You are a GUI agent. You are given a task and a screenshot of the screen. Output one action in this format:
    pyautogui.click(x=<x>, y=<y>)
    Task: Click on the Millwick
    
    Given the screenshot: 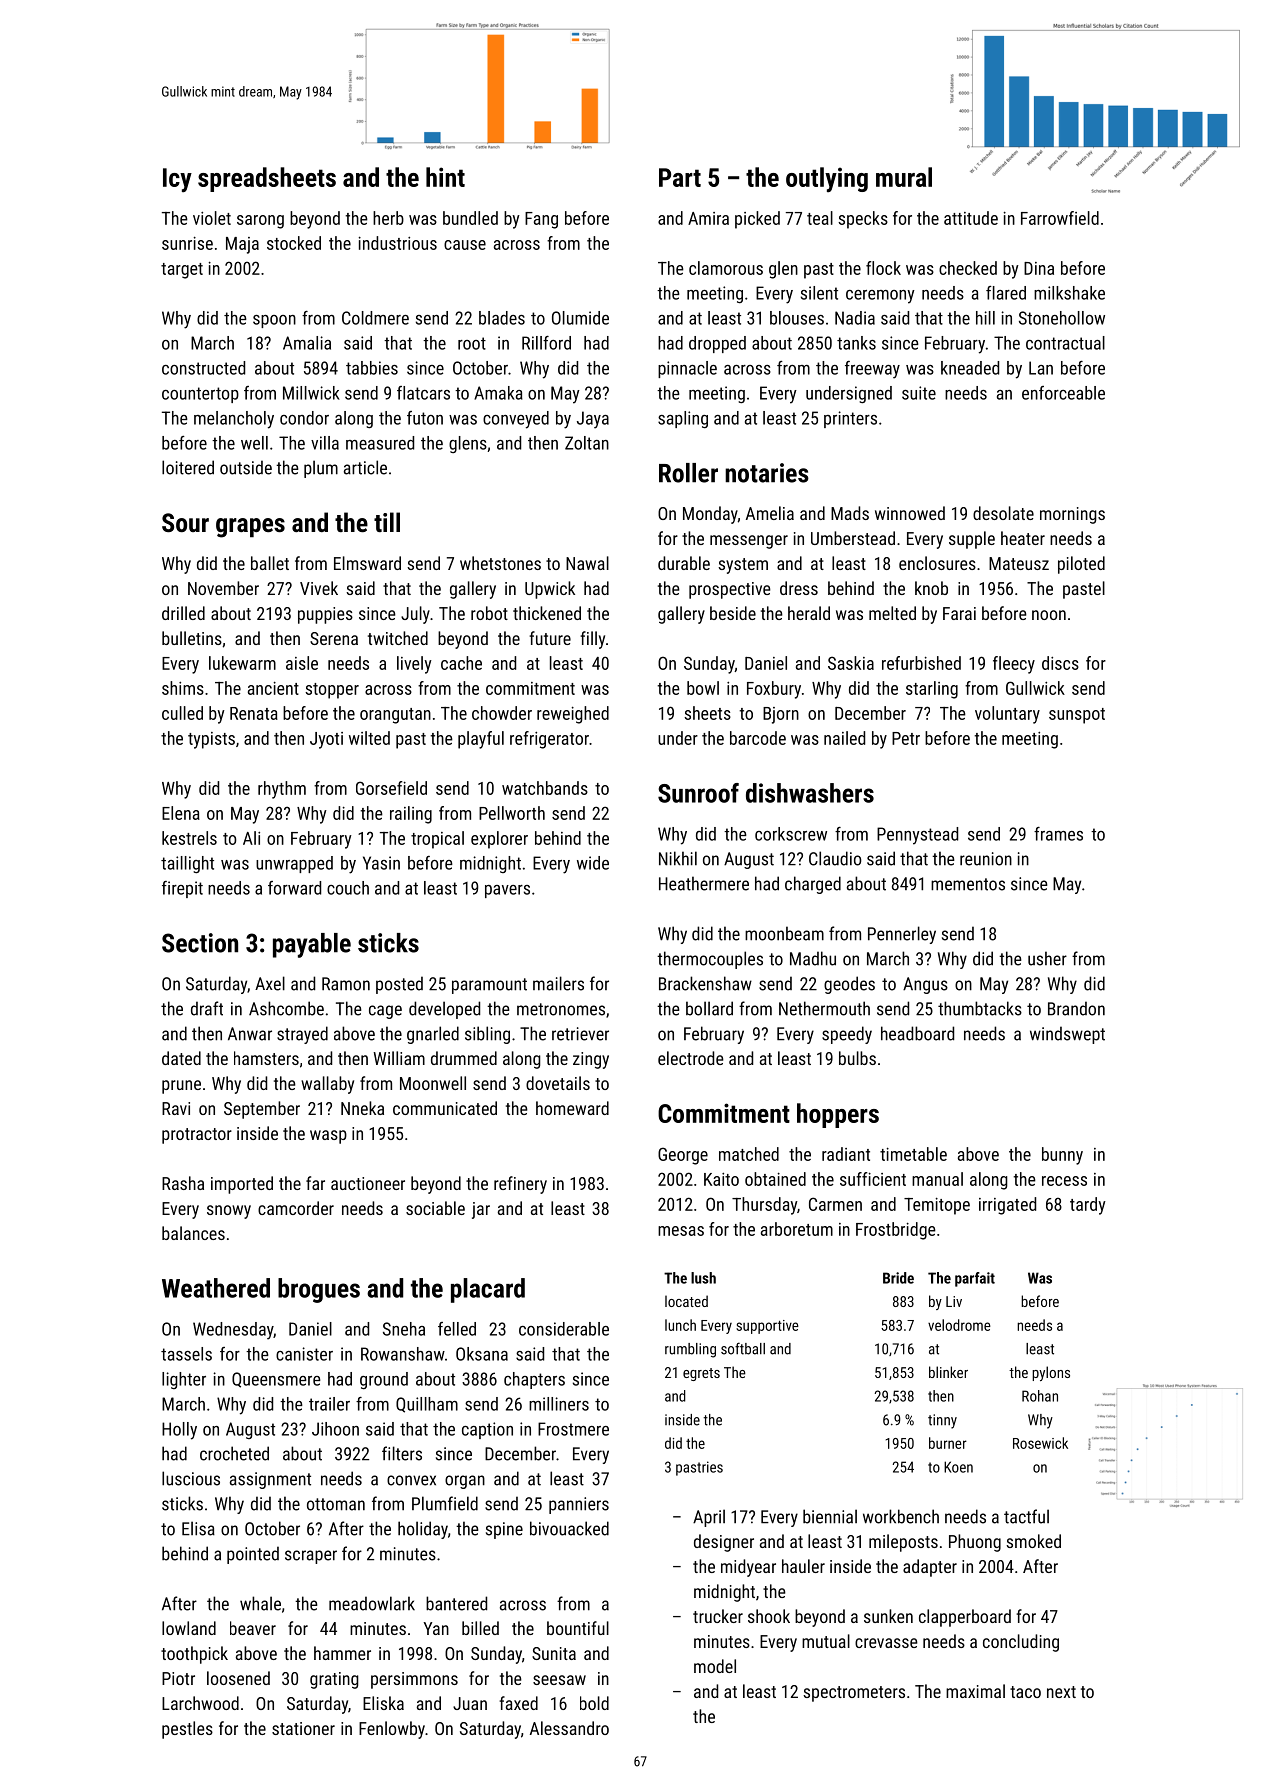 What is the action you would take?
    pyautogui.click(x=311, y=393)
